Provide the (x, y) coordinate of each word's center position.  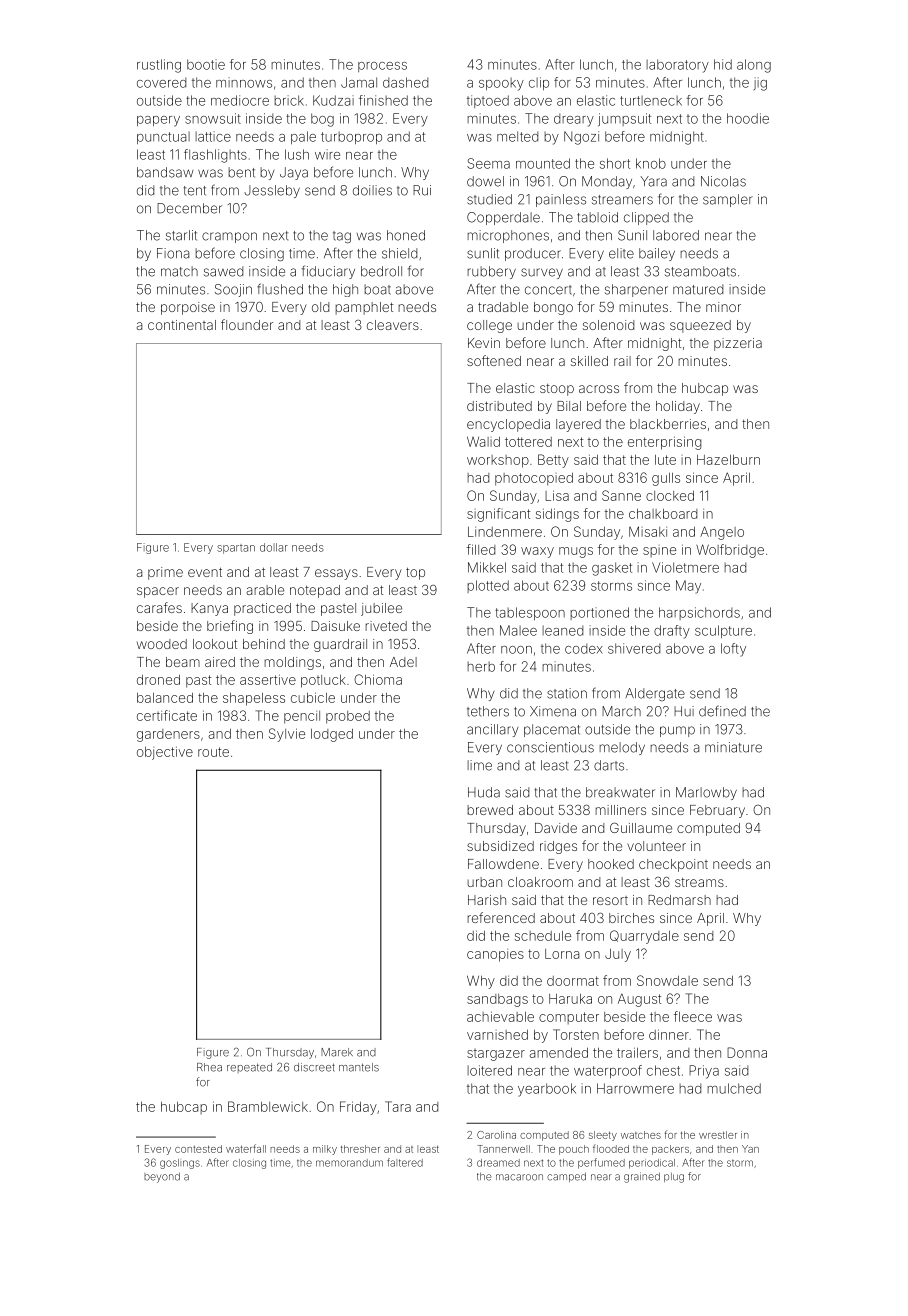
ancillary (493, 730)
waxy (537, 552)
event (205, 572)
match (179, 271)
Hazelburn (728, 460)
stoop (557, 390)
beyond (162, 1177)
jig (760, 84)
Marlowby (706, 793)
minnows (244, 82)
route (213, 752)
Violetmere (685, 567)
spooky (501, 84)
